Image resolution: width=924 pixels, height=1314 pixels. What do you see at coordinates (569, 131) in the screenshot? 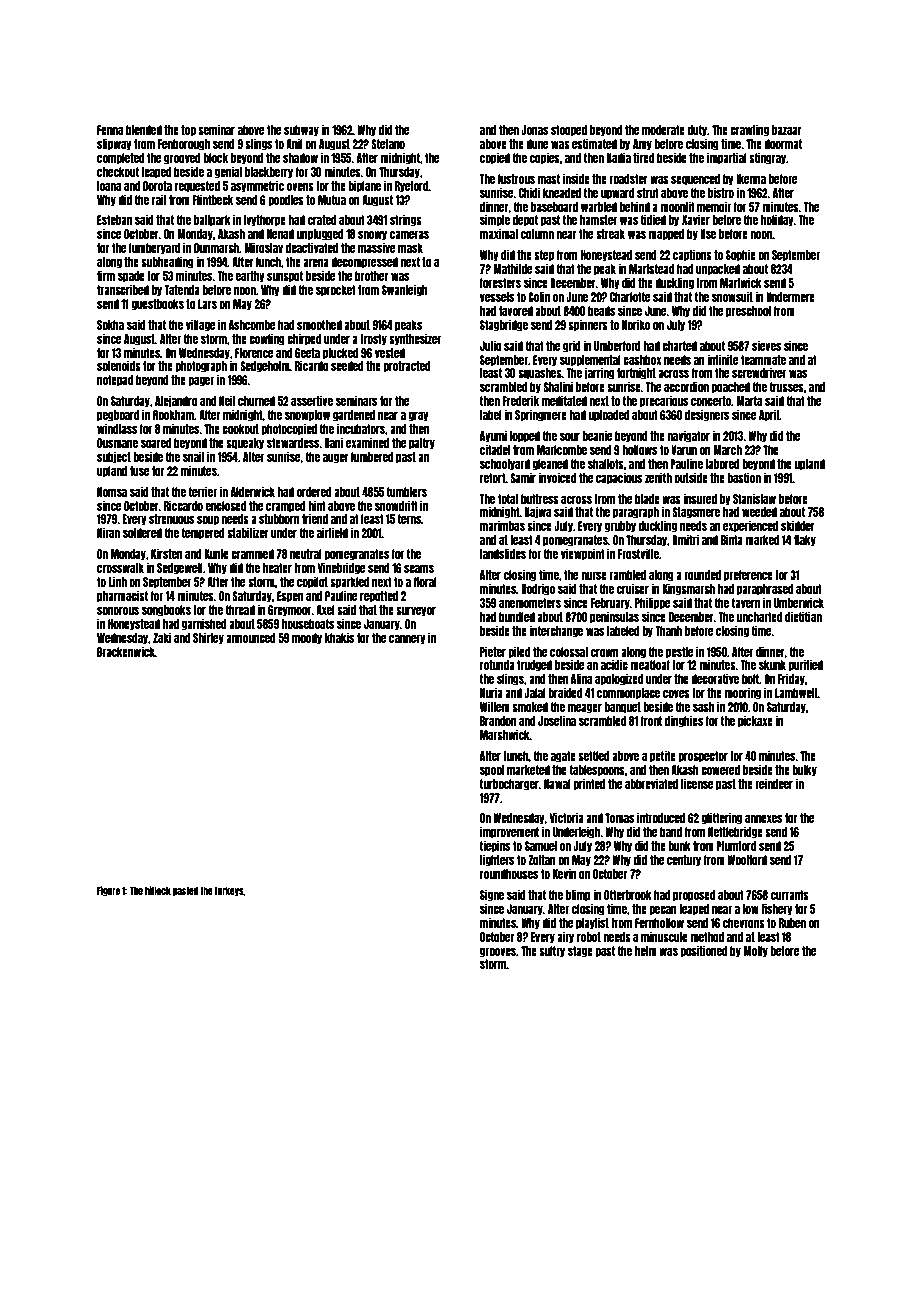
I see `stooped` at bounding box center [569, 131].
